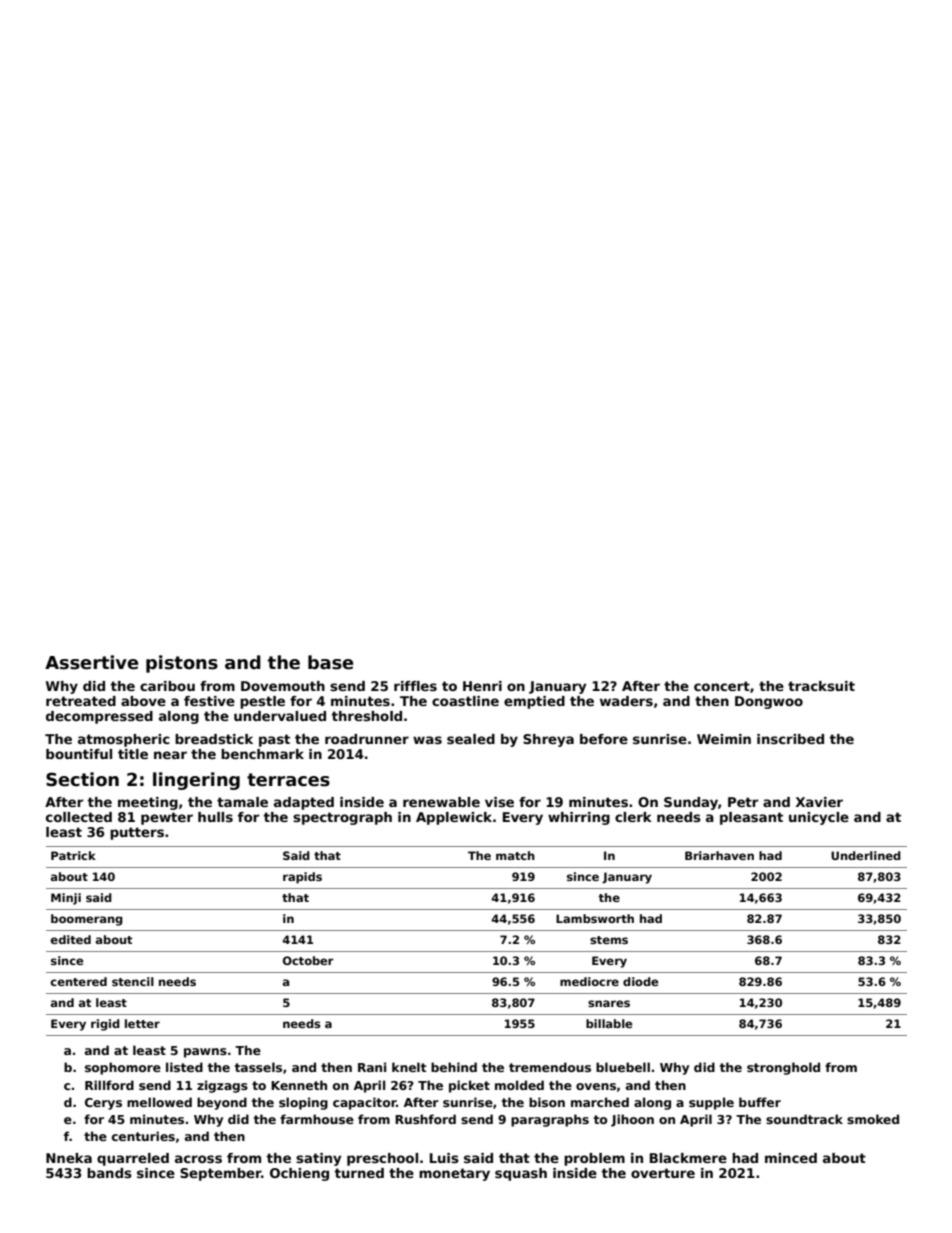 The image size is (952, 1233). Describe the element at coordinates (471, 739) in the document. I see `sealed` at that location.
